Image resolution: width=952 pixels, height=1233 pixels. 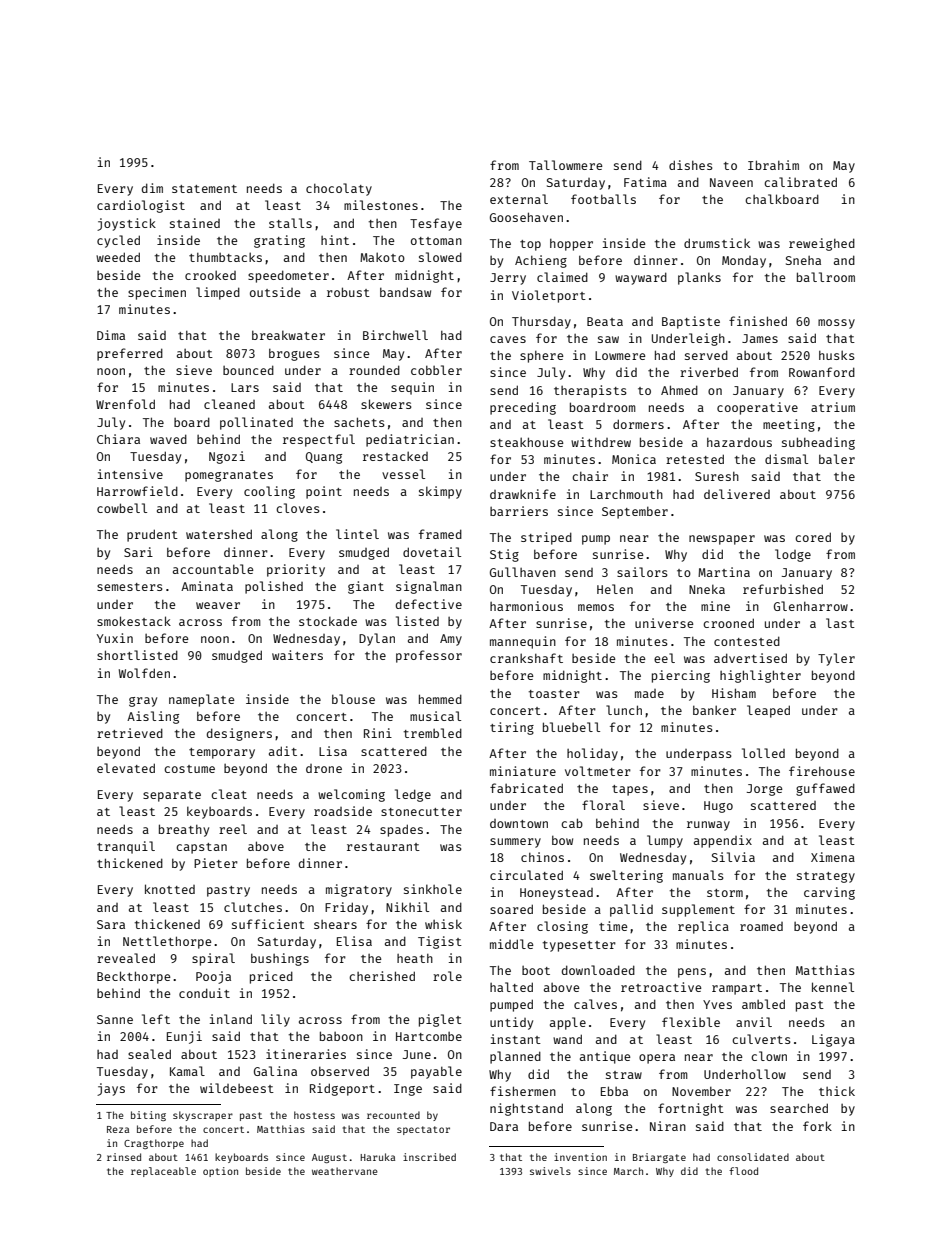 What do you see at coordinates (773, 165) in the screenshot?
I see `Ibrahim` at bounding box center [773, 165].
